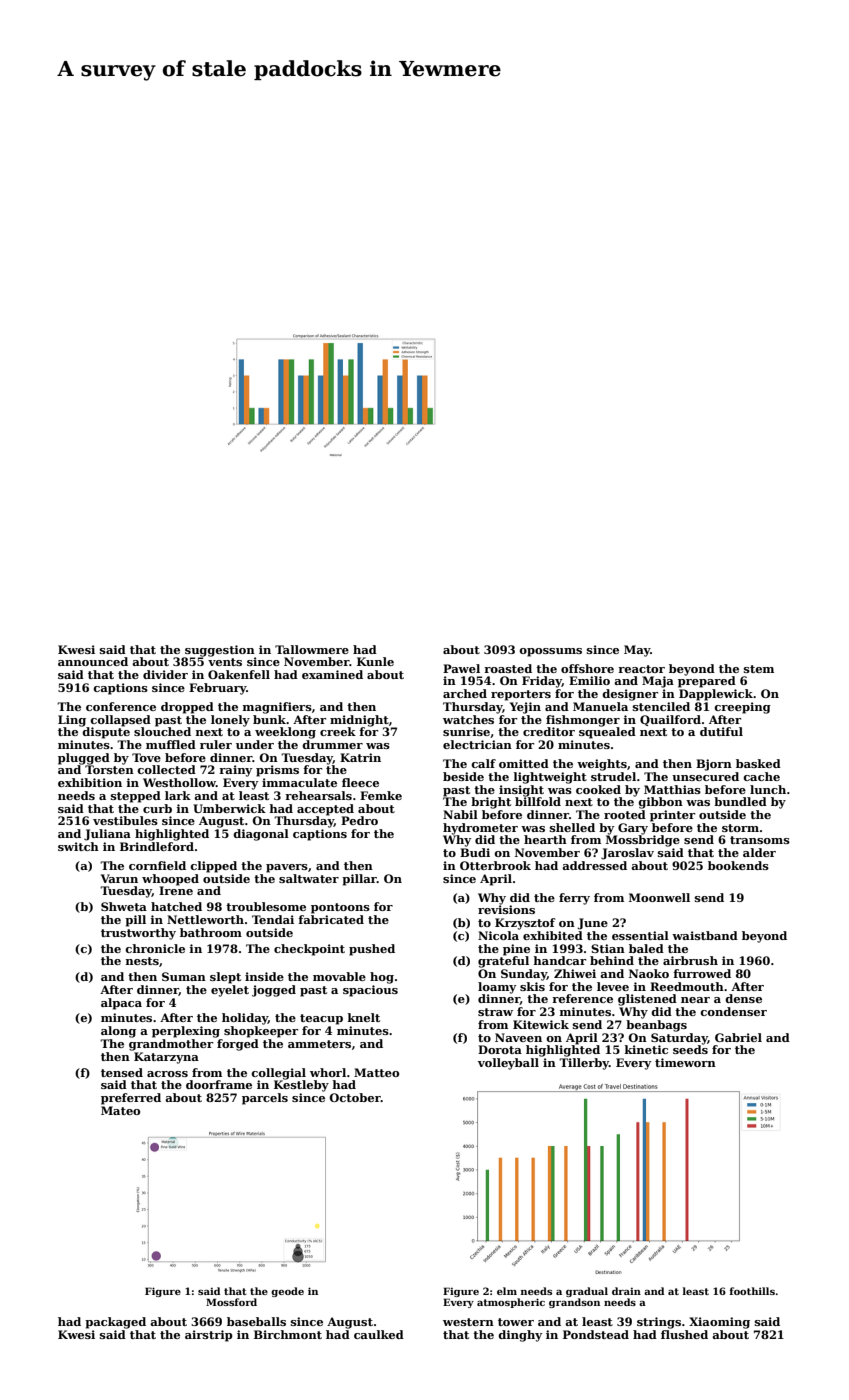 This page has height=1400, width=849. I want to click on packaged, so click(115, 1323).
